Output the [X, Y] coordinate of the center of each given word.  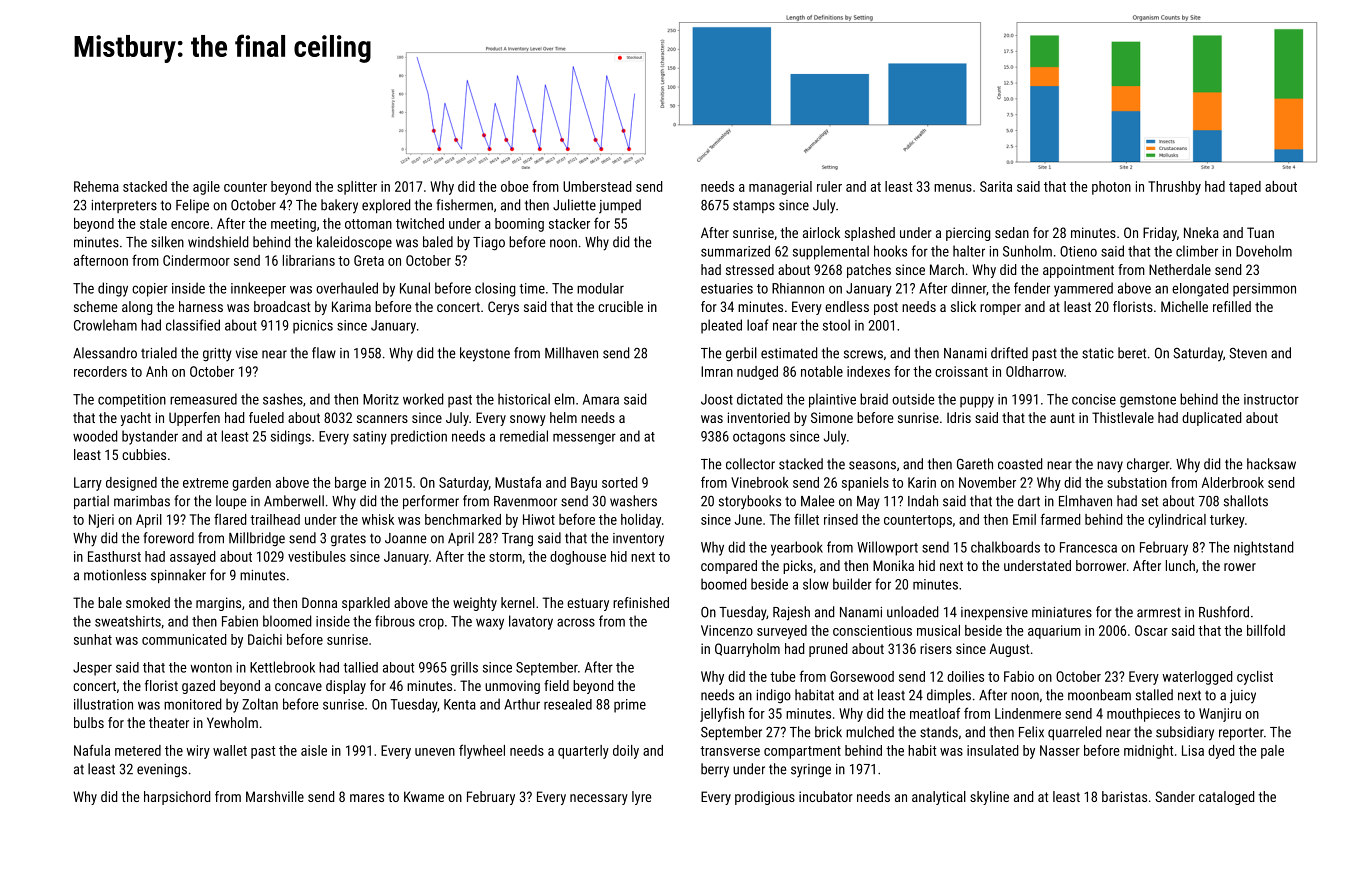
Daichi [265, 639]
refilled [1232, 306]
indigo [774, 696]
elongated [1200, 290]
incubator [826, 796]
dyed [1221, 752]
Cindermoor [196, 260]
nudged [757, 373]
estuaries [727, 288]
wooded [95, 436]
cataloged [1226, 798]
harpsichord [177, 798]
